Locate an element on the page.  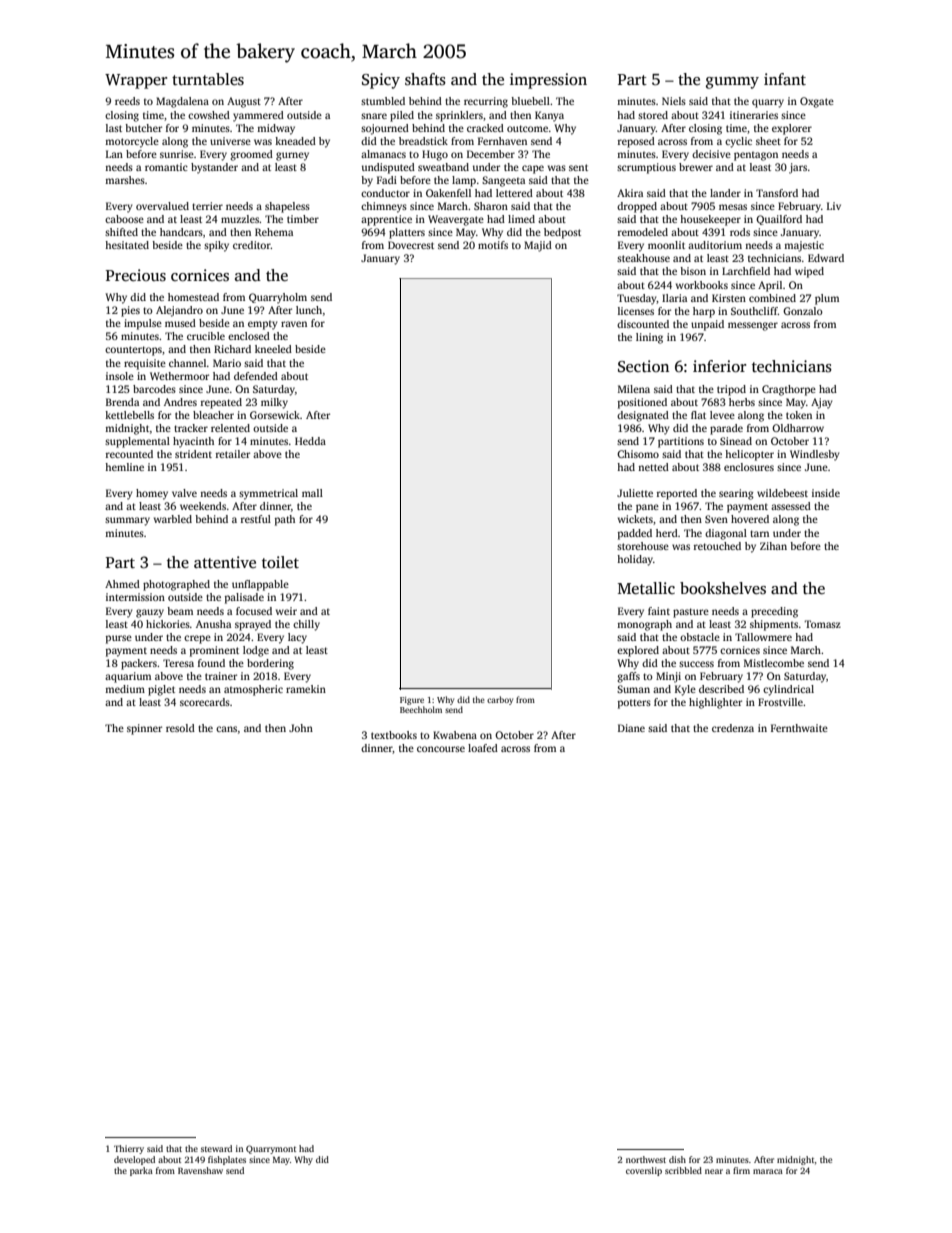
described is located at coordinates (721, 689).
